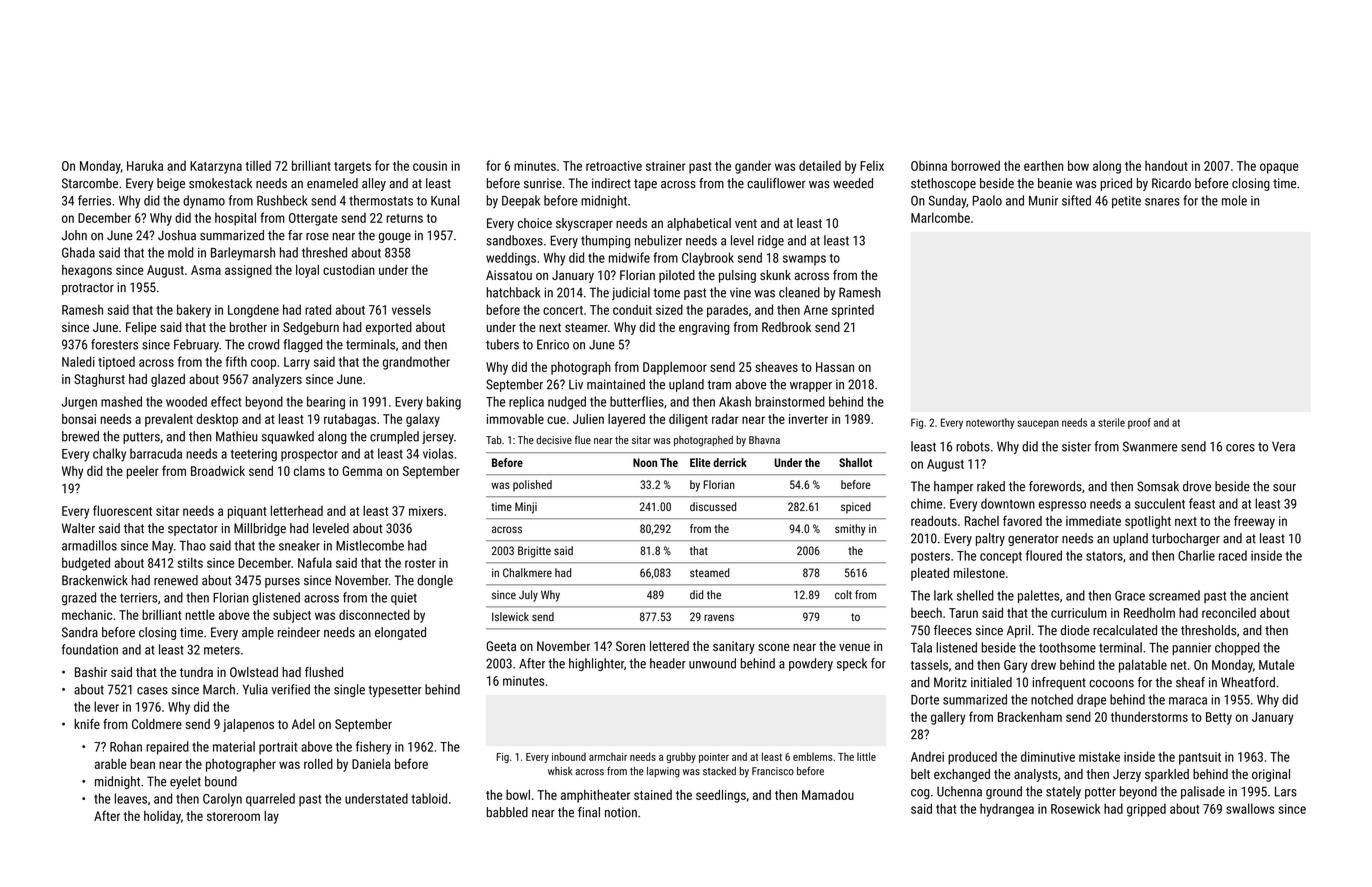 The image size is (1372, 887). I want to click on smithy, so click(850, 530).
